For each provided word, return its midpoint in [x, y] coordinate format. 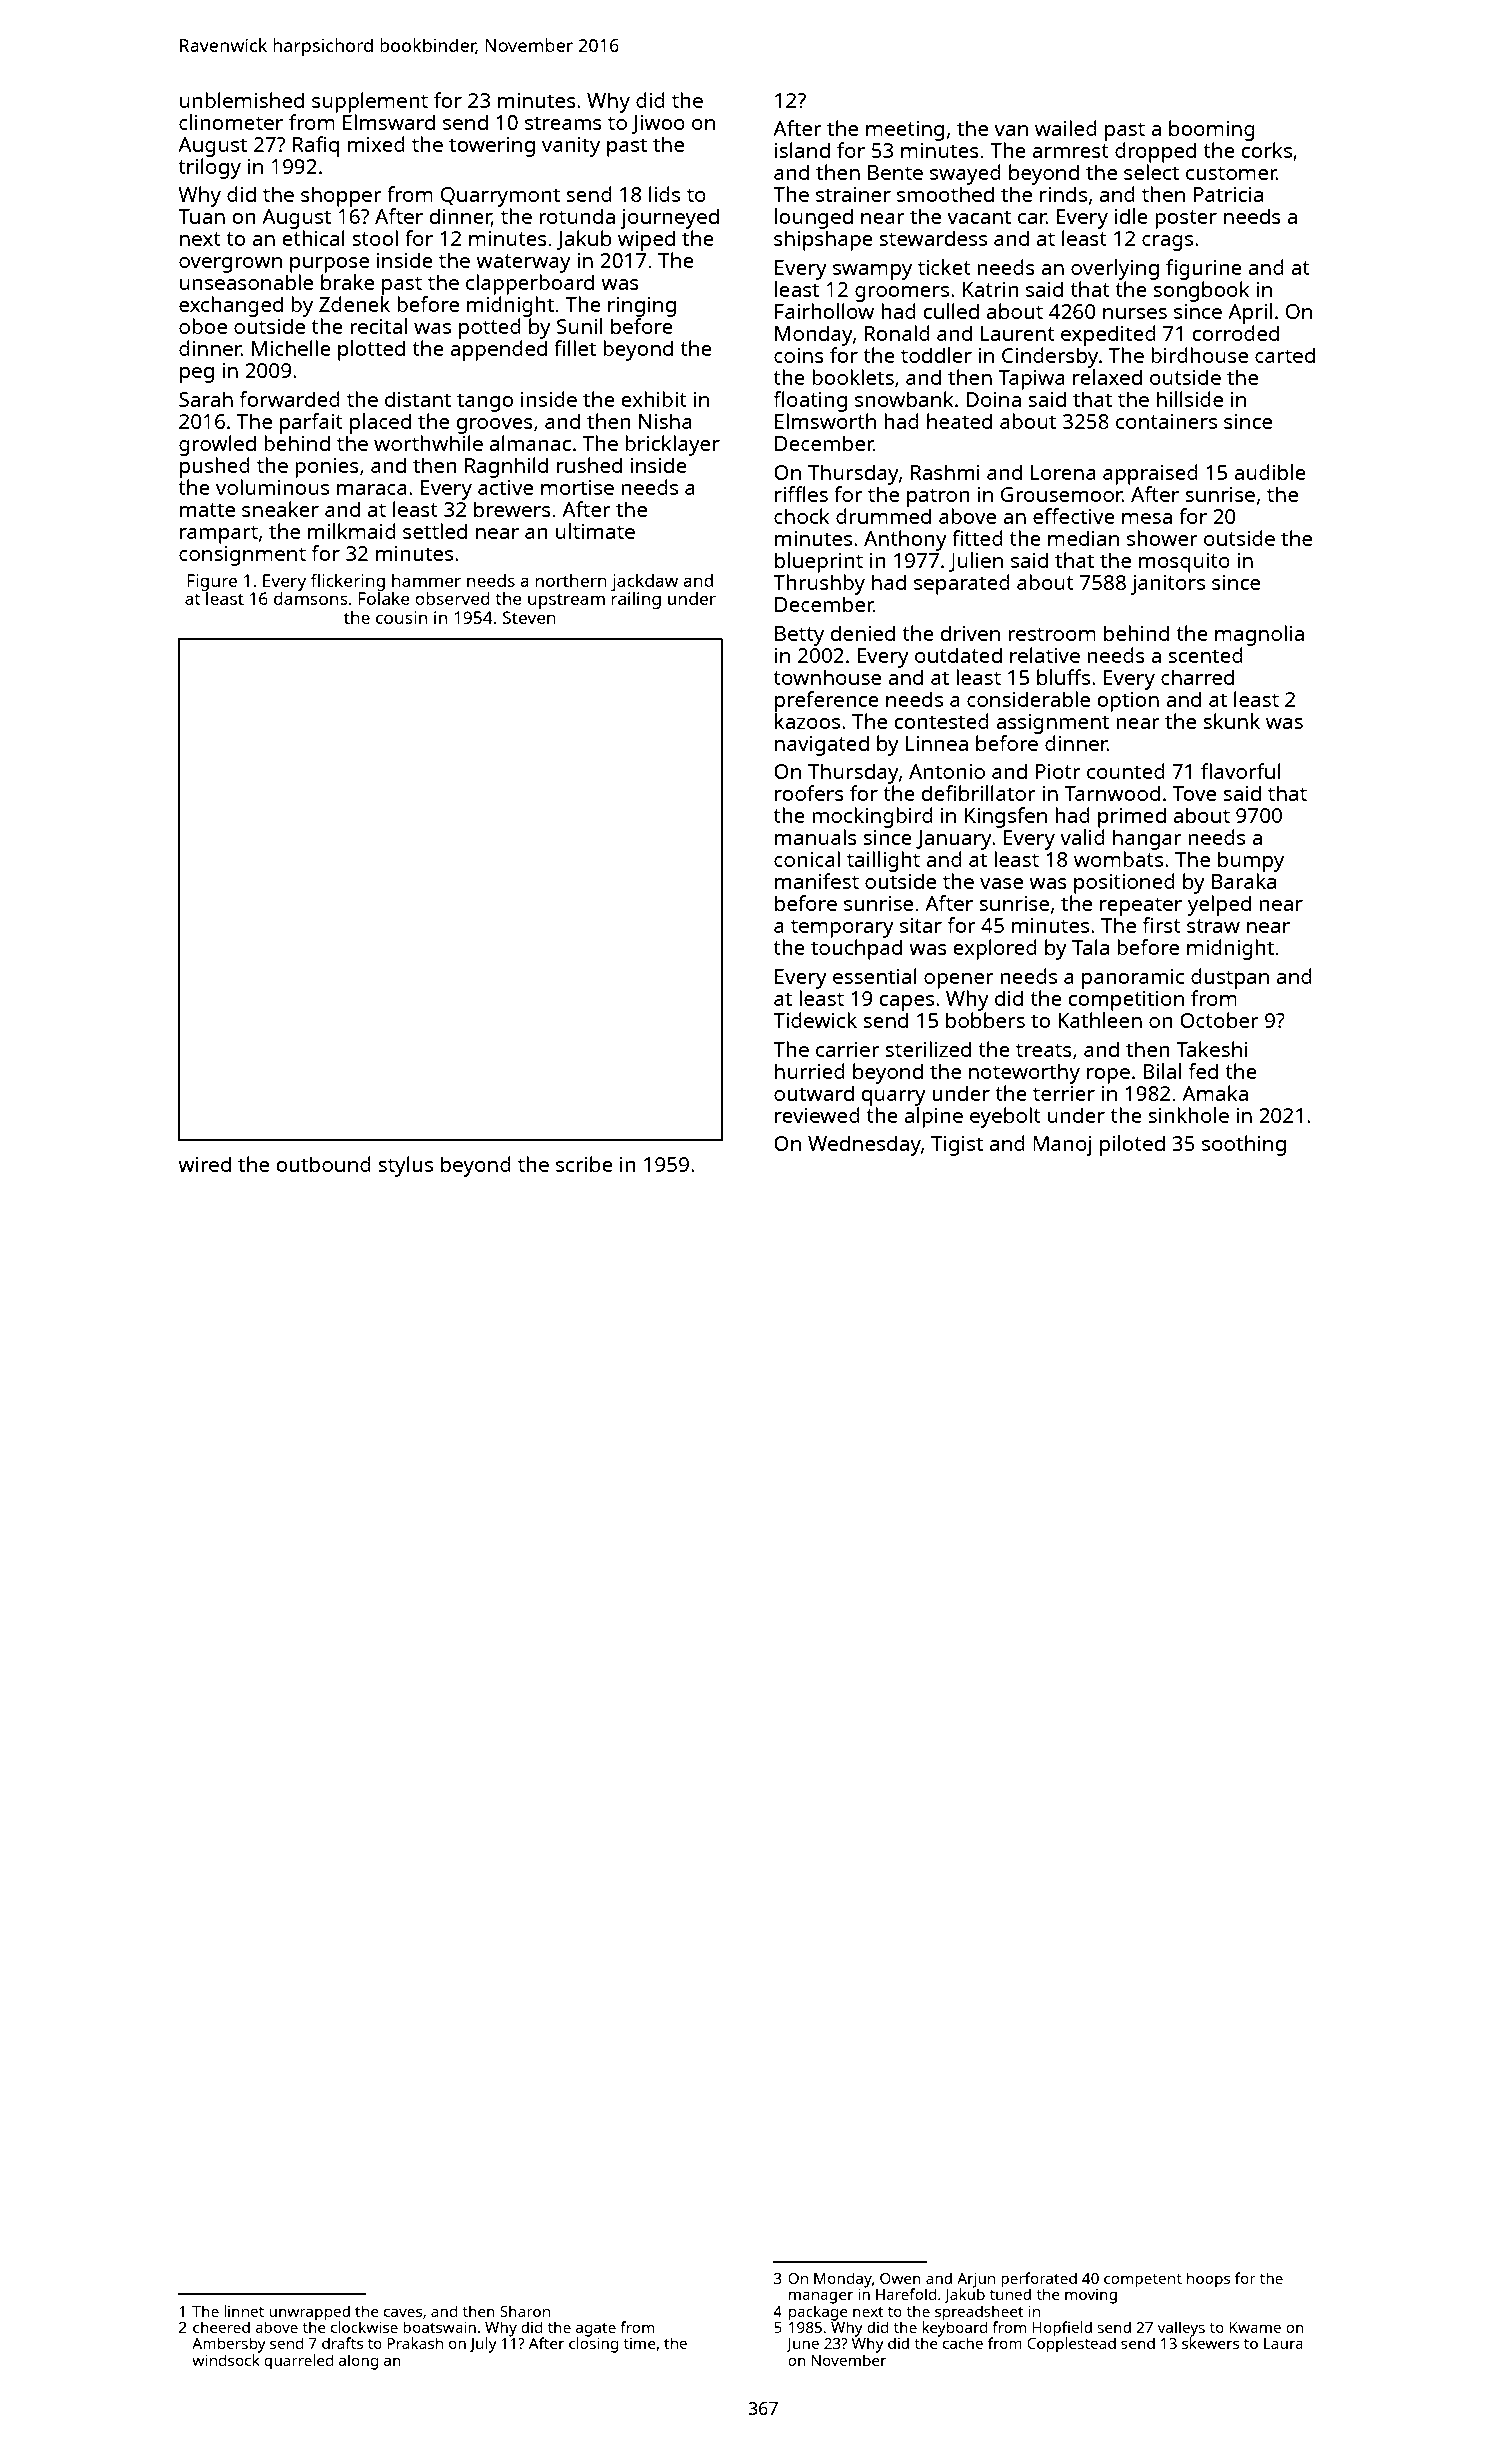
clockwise [364, 2327]
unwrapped [309, 2313]
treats [1044, 1050]
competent [1143, 2281]
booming [1212, 130]
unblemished [242, 100]
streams [563, 123]
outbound [323, 1164]
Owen [900, 2278]
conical [807, 859]
